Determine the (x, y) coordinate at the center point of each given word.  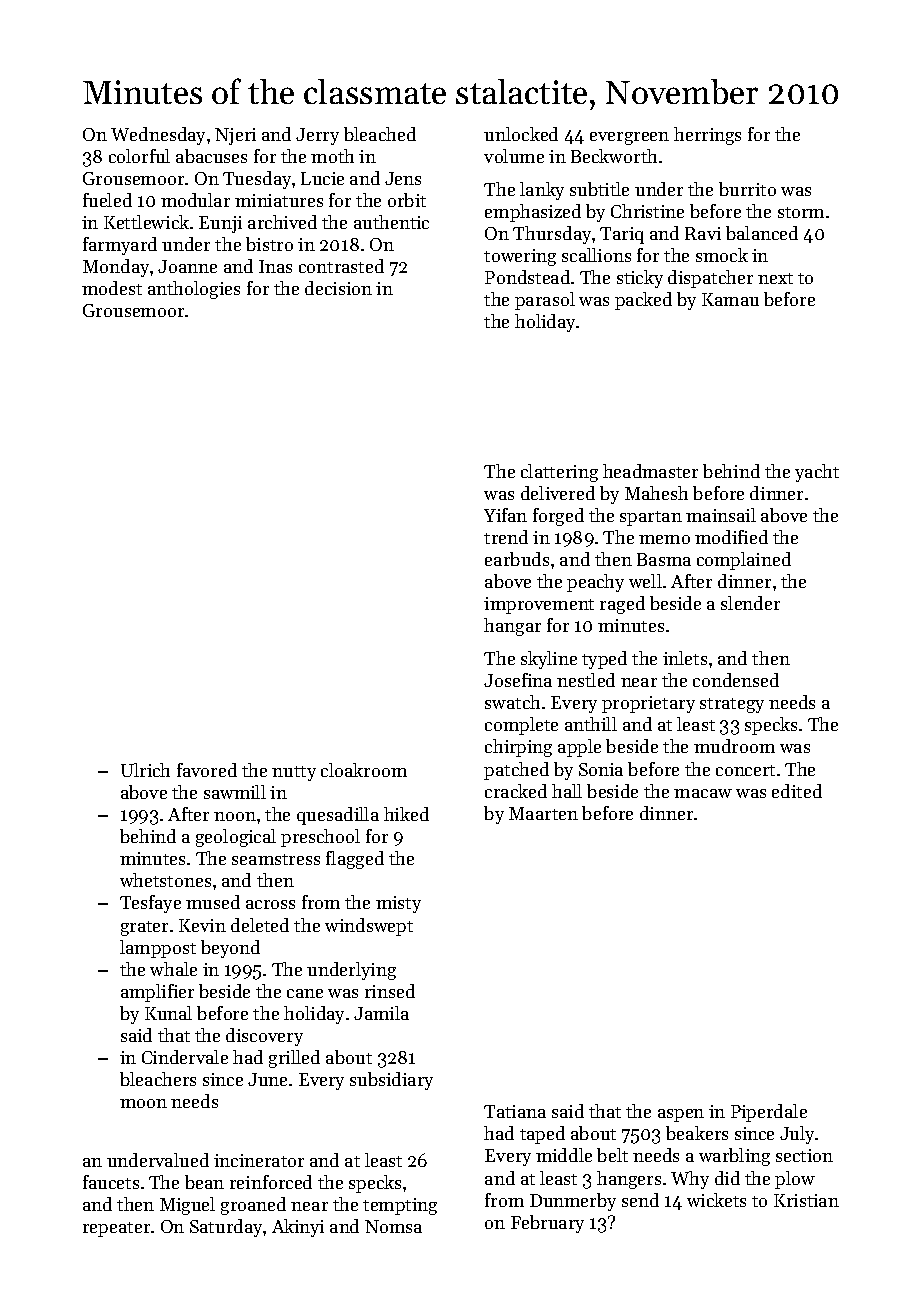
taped (542, 1135)
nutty (294, 773)
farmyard (120, 246)
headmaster (650, 471)
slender (750, 603)
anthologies (194, 290)
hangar (512, 627)
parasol (545, 301)
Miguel (187, 1206)
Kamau (730, 299)
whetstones (165, 880)
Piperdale (769, 1113)
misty (398, 904)
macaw (703, 793)
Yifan (505, 515)
